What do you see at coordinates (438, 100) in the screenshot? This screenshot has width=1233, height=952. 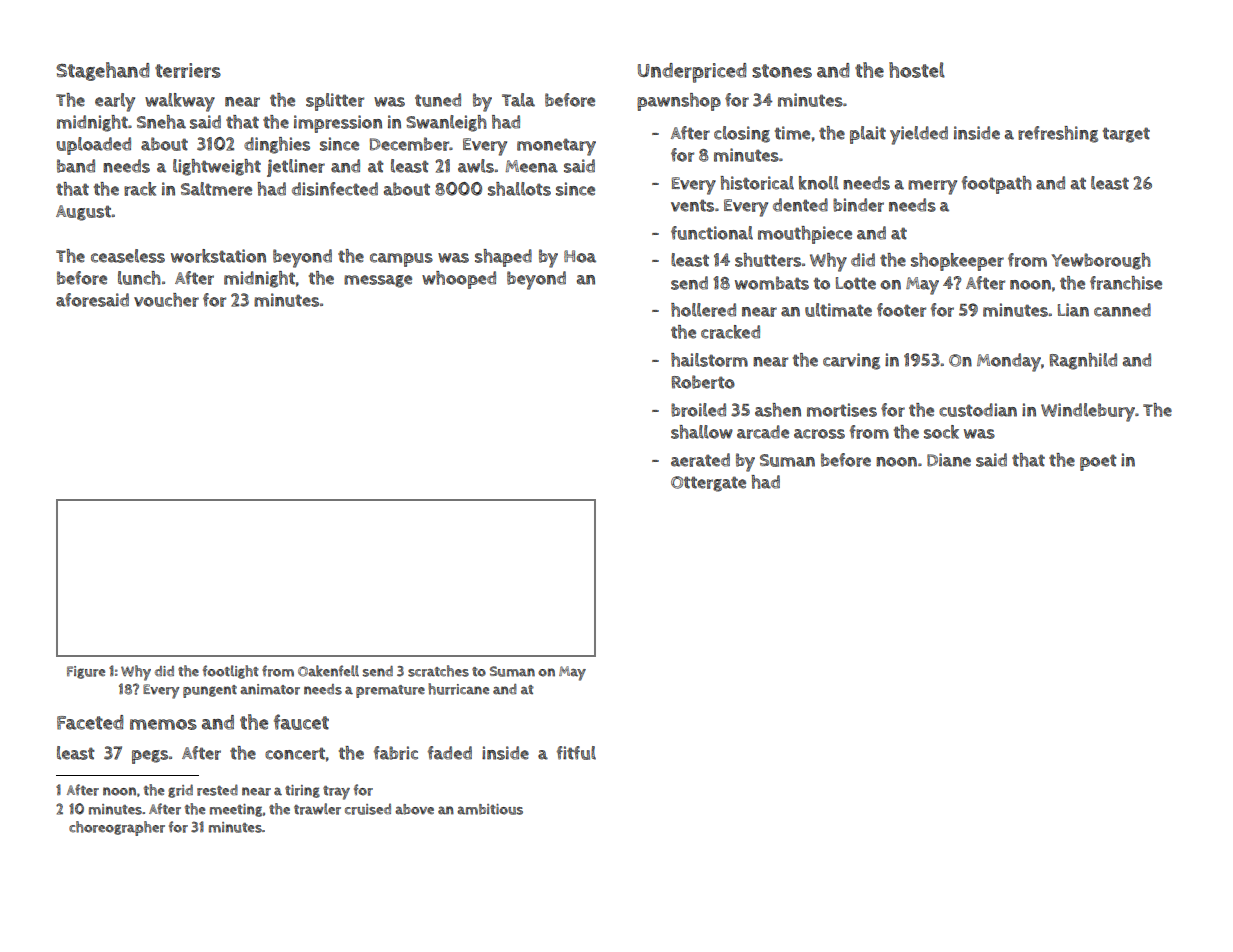 I see `tuned` at bounding box center [438, 100].
